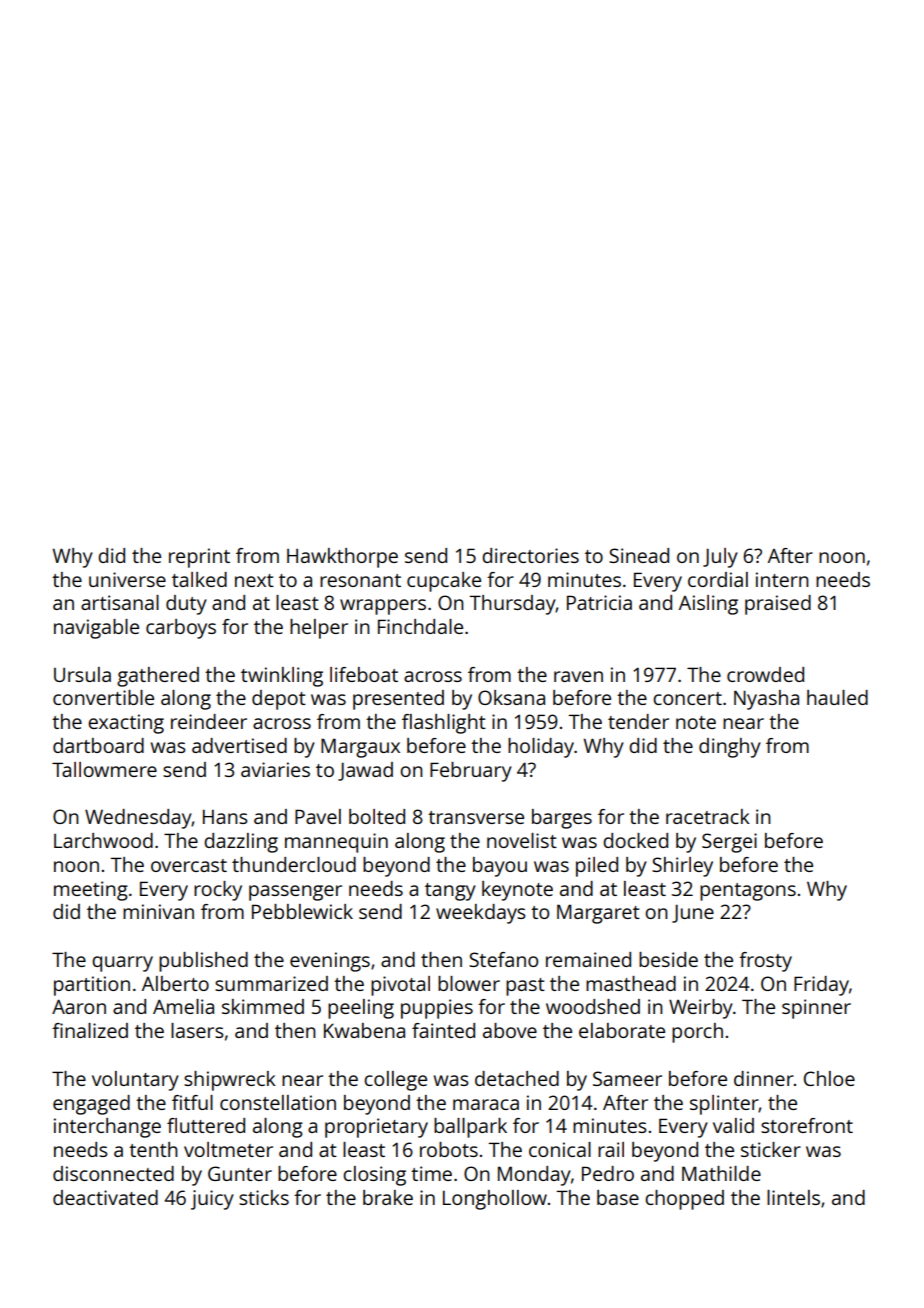  What do you see at coordinates (376, 1128) in the document?
I see `proprietary` at bounding box center [376, 1128].
